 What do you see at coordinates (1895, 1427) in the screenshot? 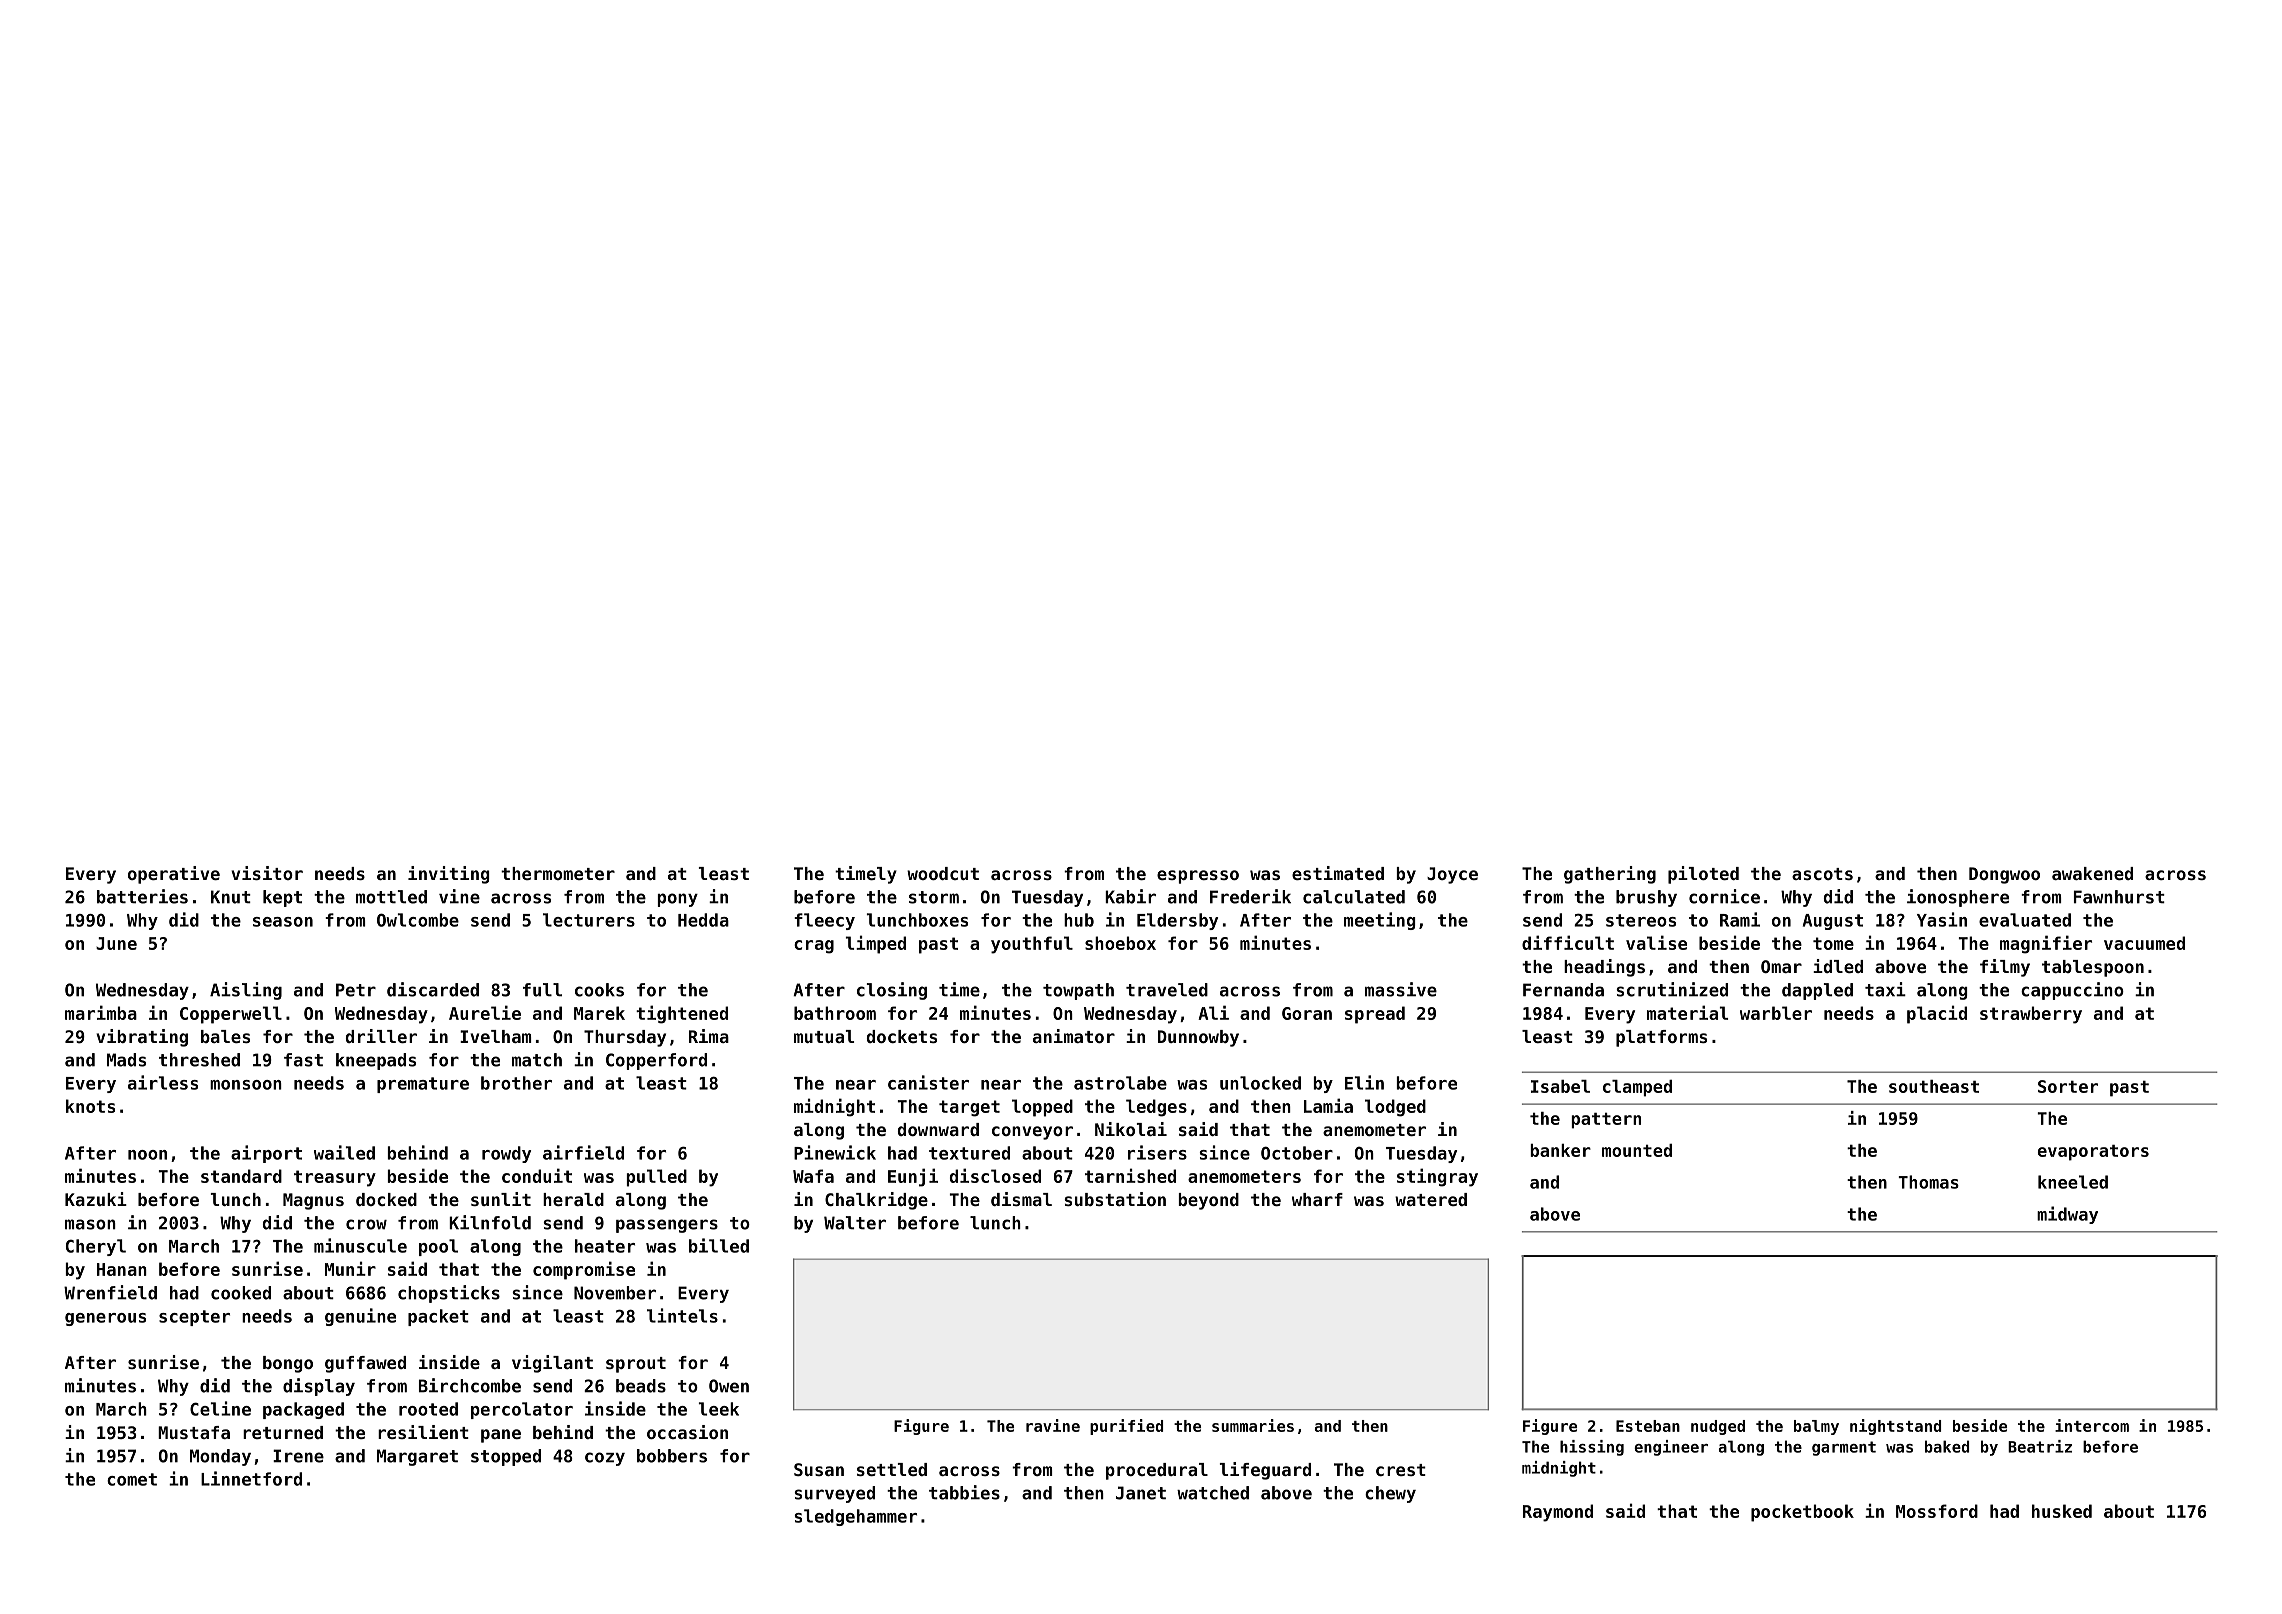
I see `nightstand` at bounding box center [1895, 1427].
